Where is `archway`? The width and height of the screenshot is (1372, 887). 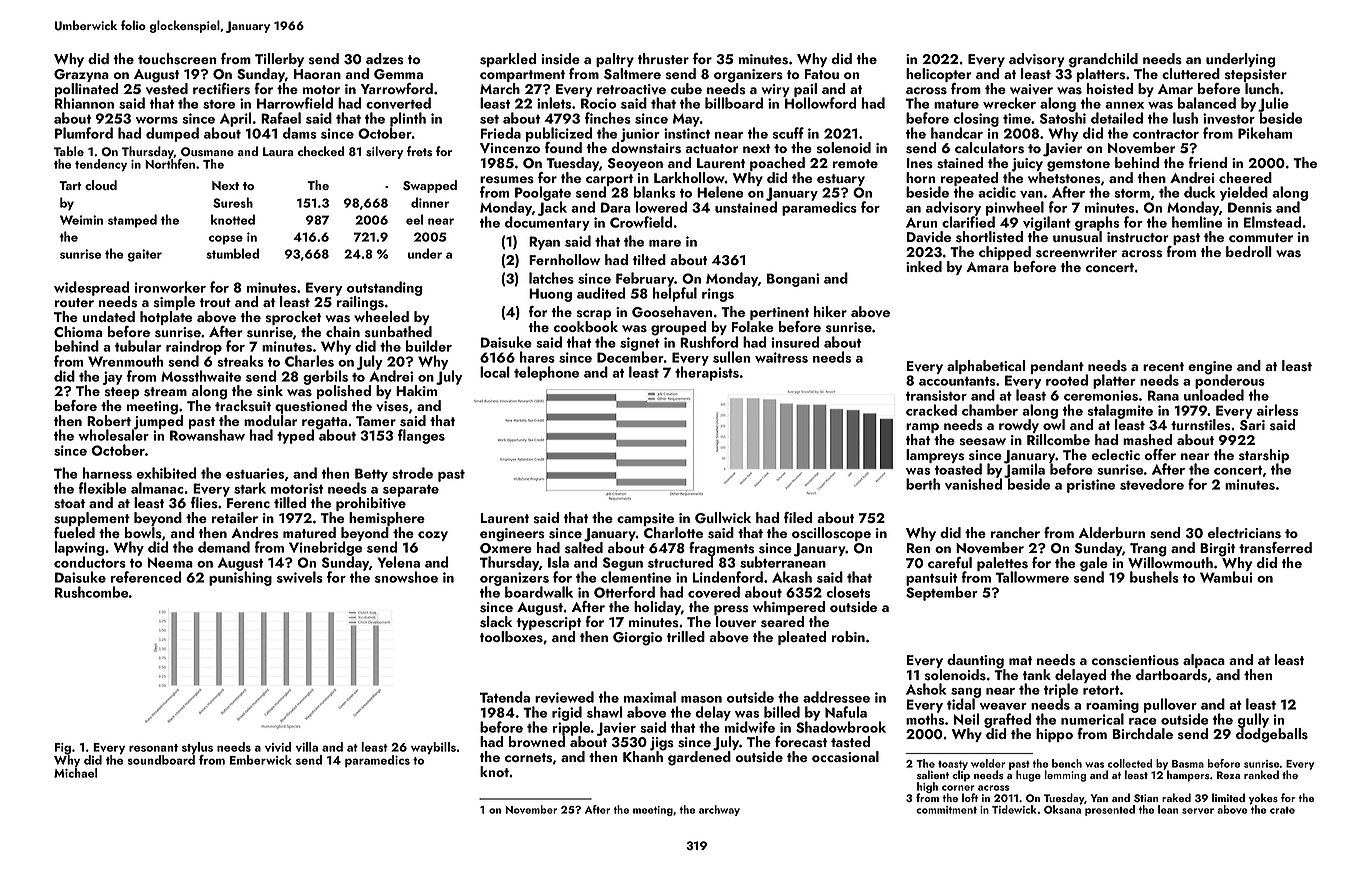 archway is located at coordinates (719, 810).
